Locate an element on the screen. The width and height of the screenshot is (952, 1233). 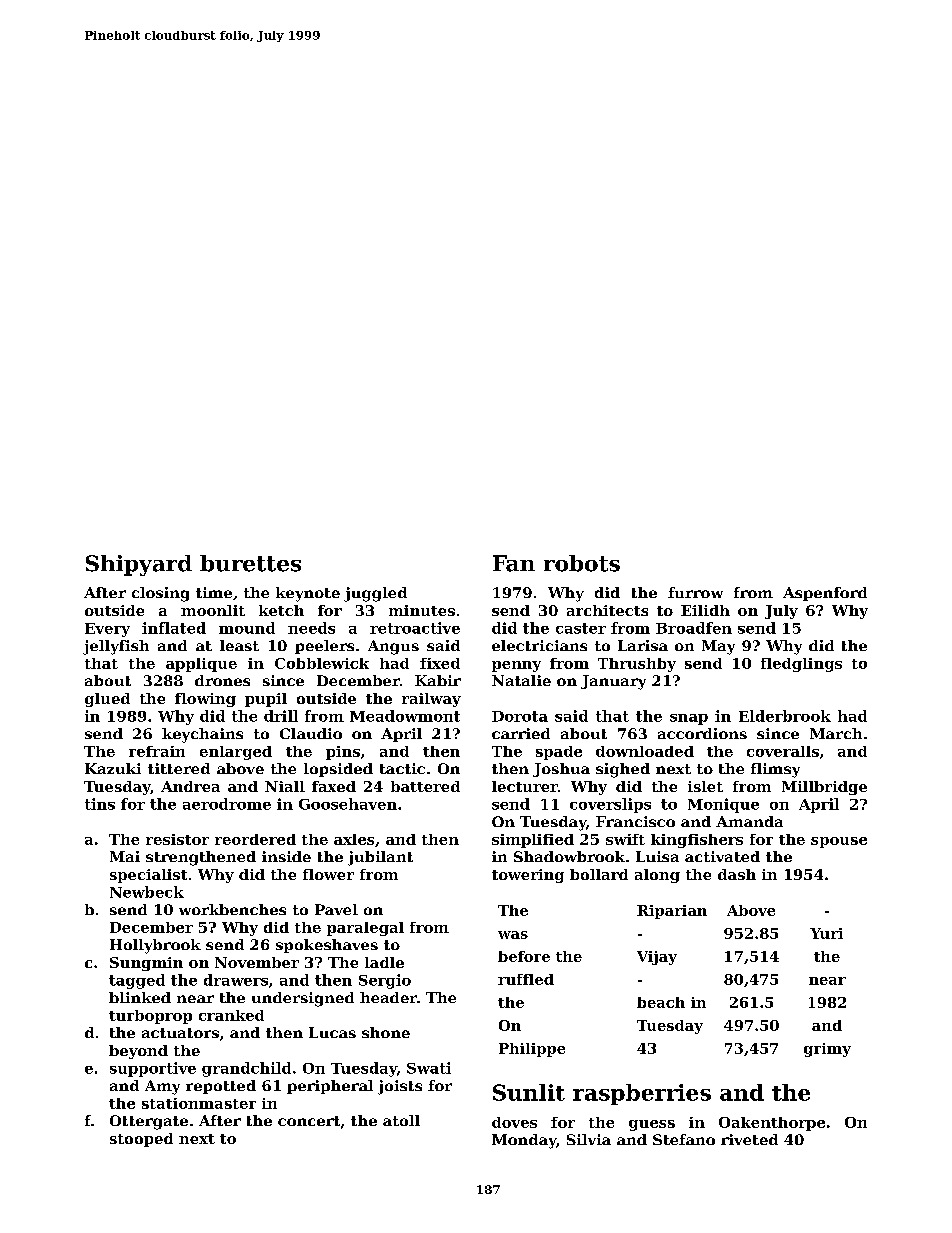
stooped is located at coordinates (141, 1140).
